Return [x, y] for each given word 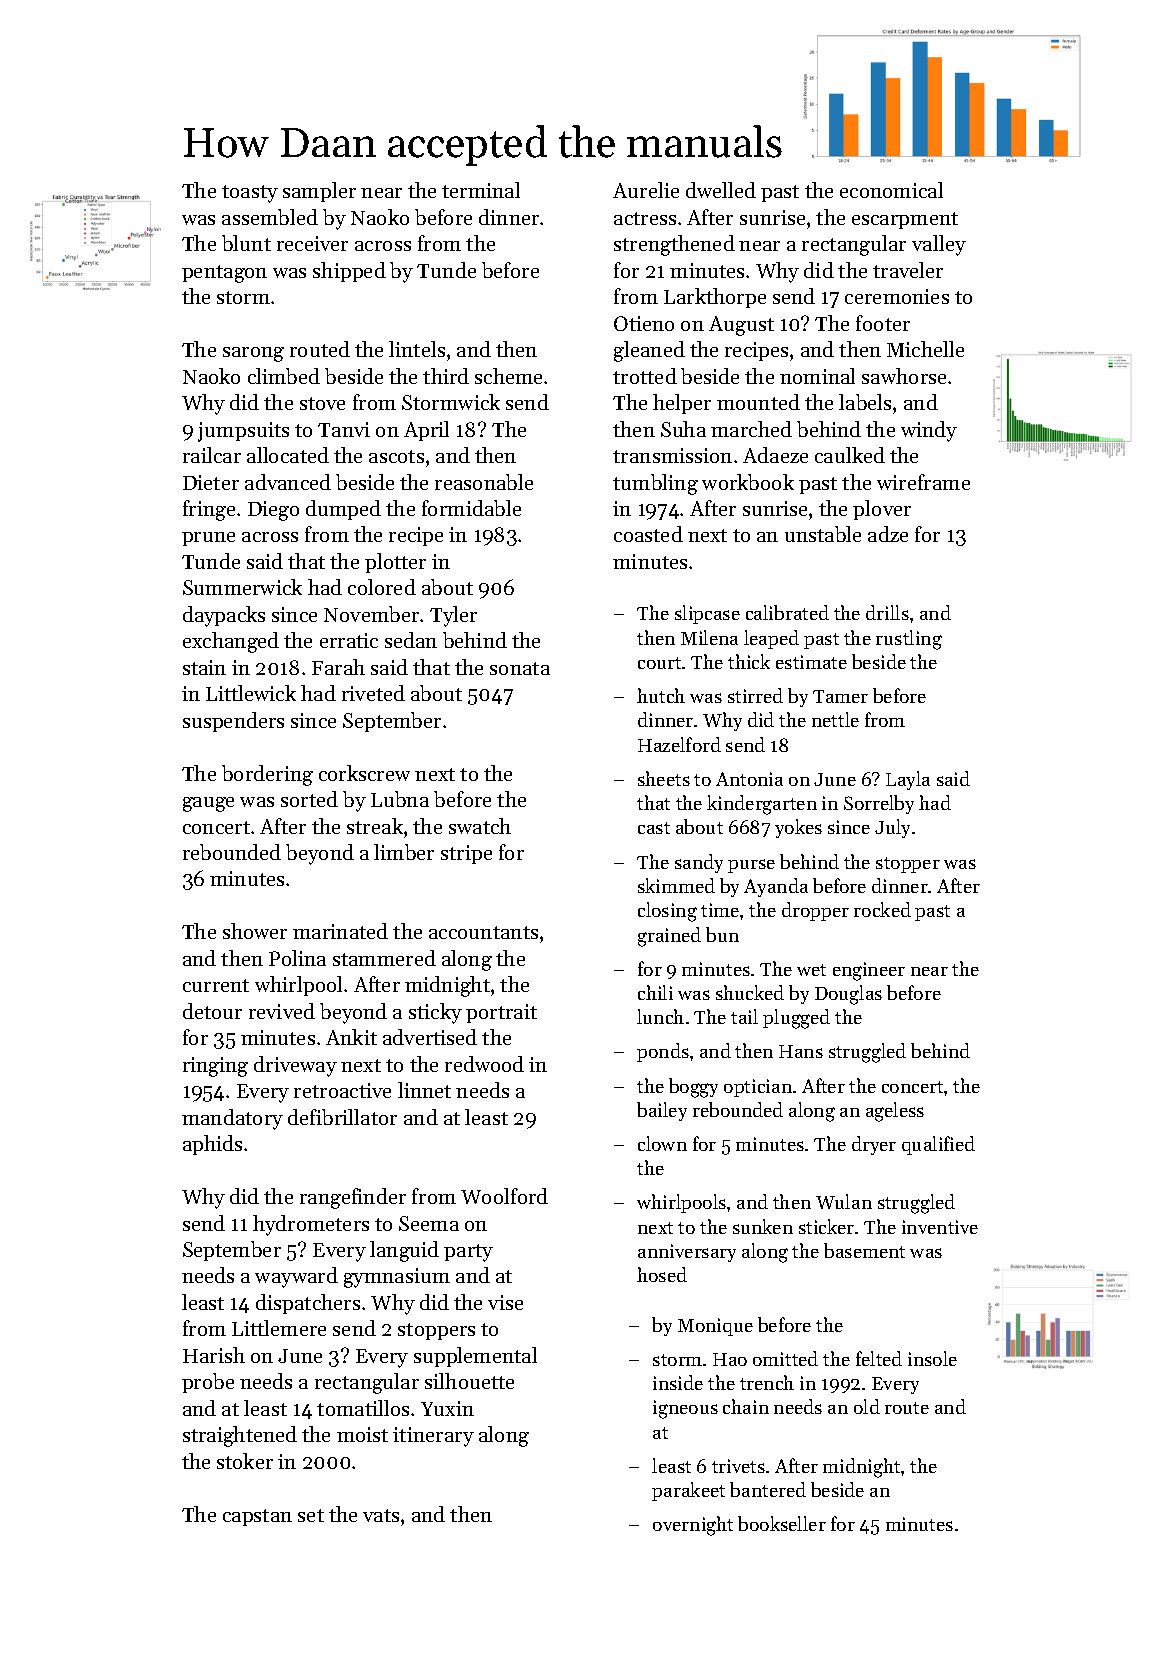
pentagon [224, 274]
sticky [435, 1013]
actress [645, 218]
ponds [663, 1052]
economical [891, 190]
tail [744, 1016]
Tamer [840, 696]
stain [204, 667]
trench [767, 1382]
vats [381, 1515]
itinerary [433, 1437]
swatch [480, 826]
